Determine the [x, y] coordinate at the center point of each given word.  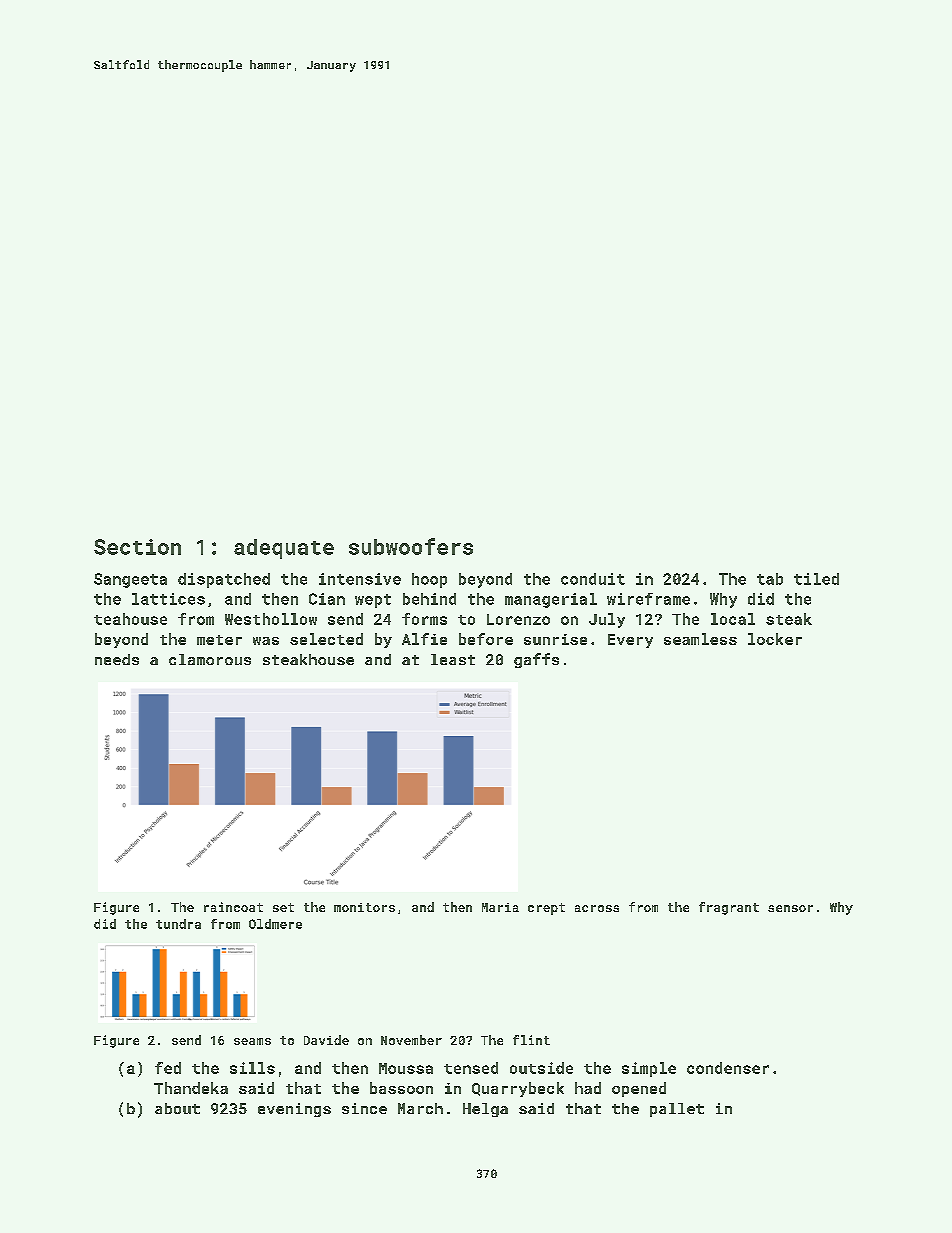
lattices [168, 599]
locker [775, 639]
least [453, 659]
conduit [593, 579]
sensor [790, 908]
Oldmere [275, 924]
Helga [485, 1110]
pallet [677, 1110]
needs [117, 659]
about [177, 1108]
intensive [360, 579]
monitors [364, 907]
